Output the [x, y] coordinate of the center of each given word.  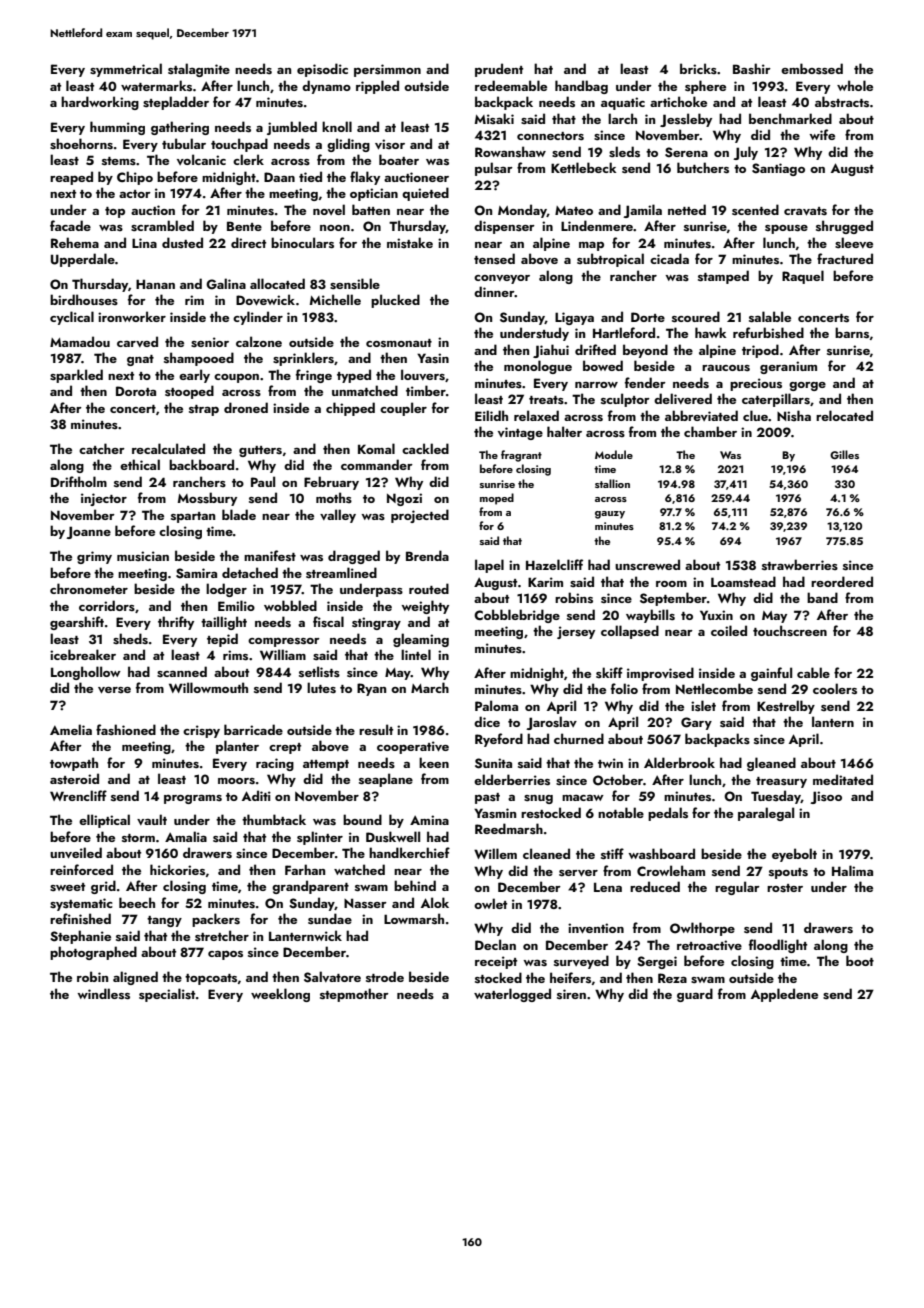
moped [497, 499]
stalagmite [199, 70]
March [430, 687]
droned [246, 407]
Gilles [844, 454]
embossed [812, 68]
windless [103, 994]
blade [239, 514]
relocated [844, 415]
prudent [499, 70]
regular [737, 888]
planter [237, 747]
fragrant [521, 456]
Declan [495, 944]
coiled [729, 630]
